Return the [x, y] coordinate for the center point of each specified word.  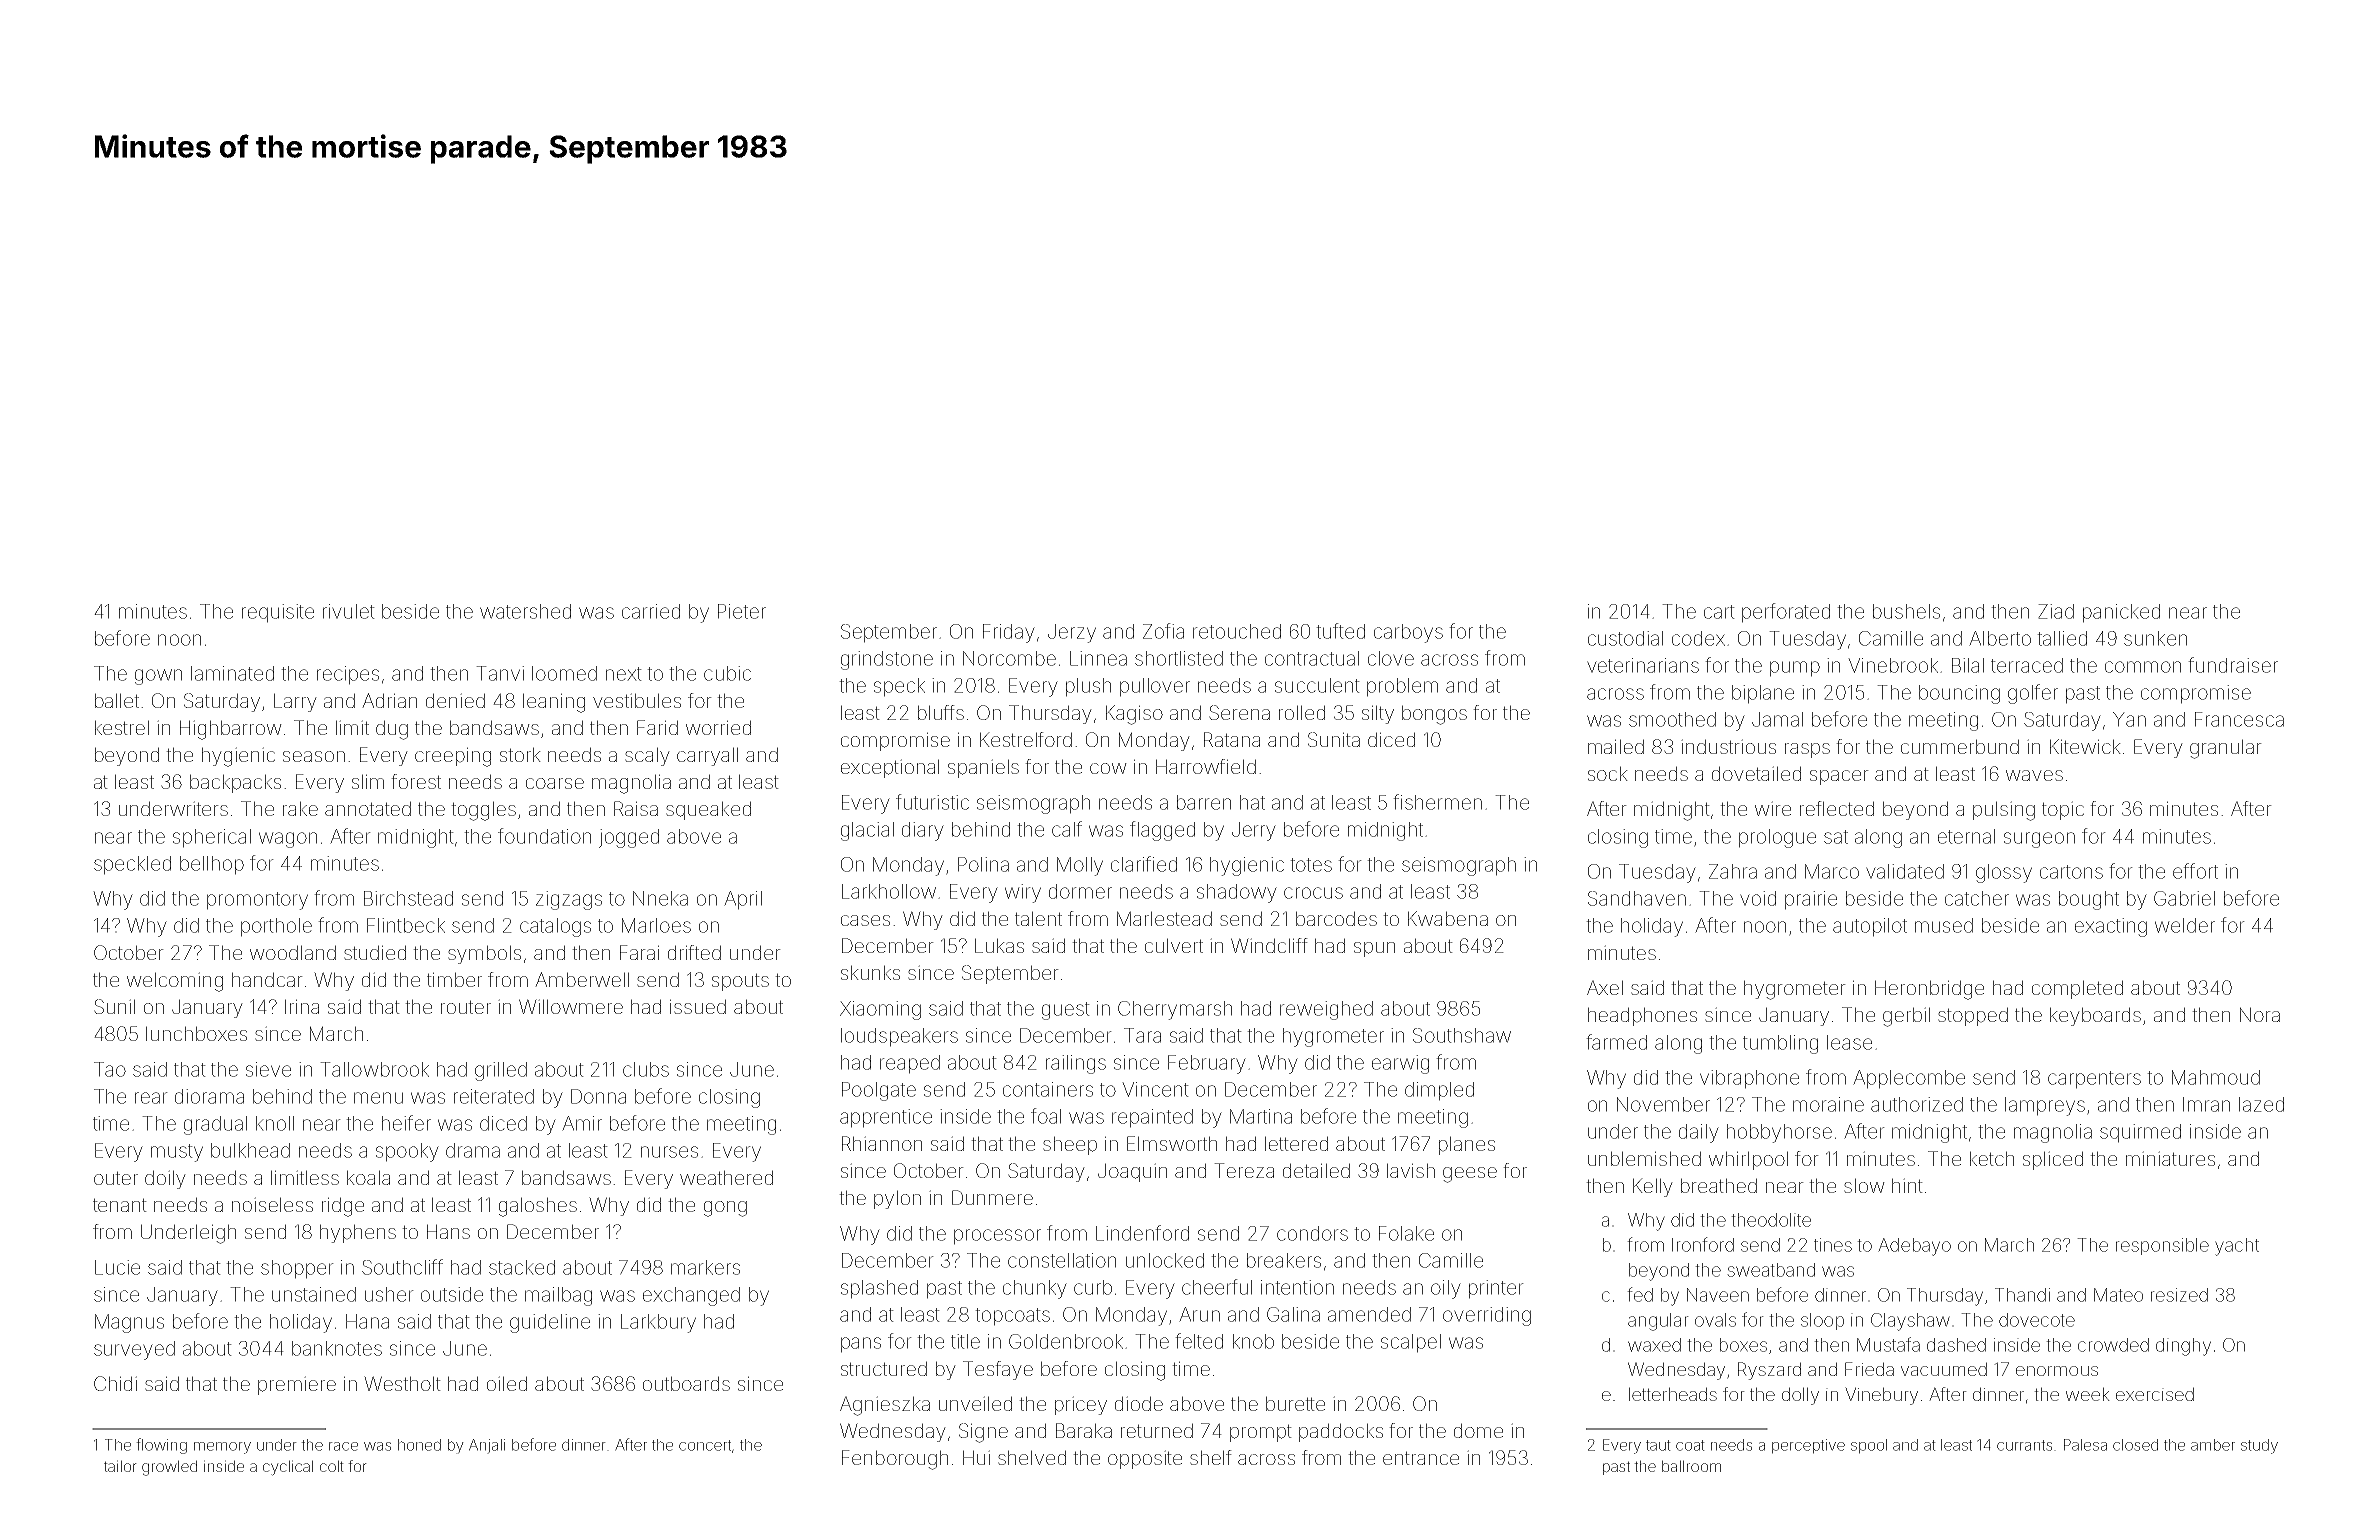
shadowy [1237, 893]
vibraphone [1749, 1079]
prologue [1777, 838]
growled [169, 1468]
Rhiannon [882, 1143]
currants [2024, 1445]
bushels [1906, 611]
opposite [1145, 1459]
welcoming [175, 982]
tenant [120, 1205]
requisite [278, 613]
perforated [1786, 613]
